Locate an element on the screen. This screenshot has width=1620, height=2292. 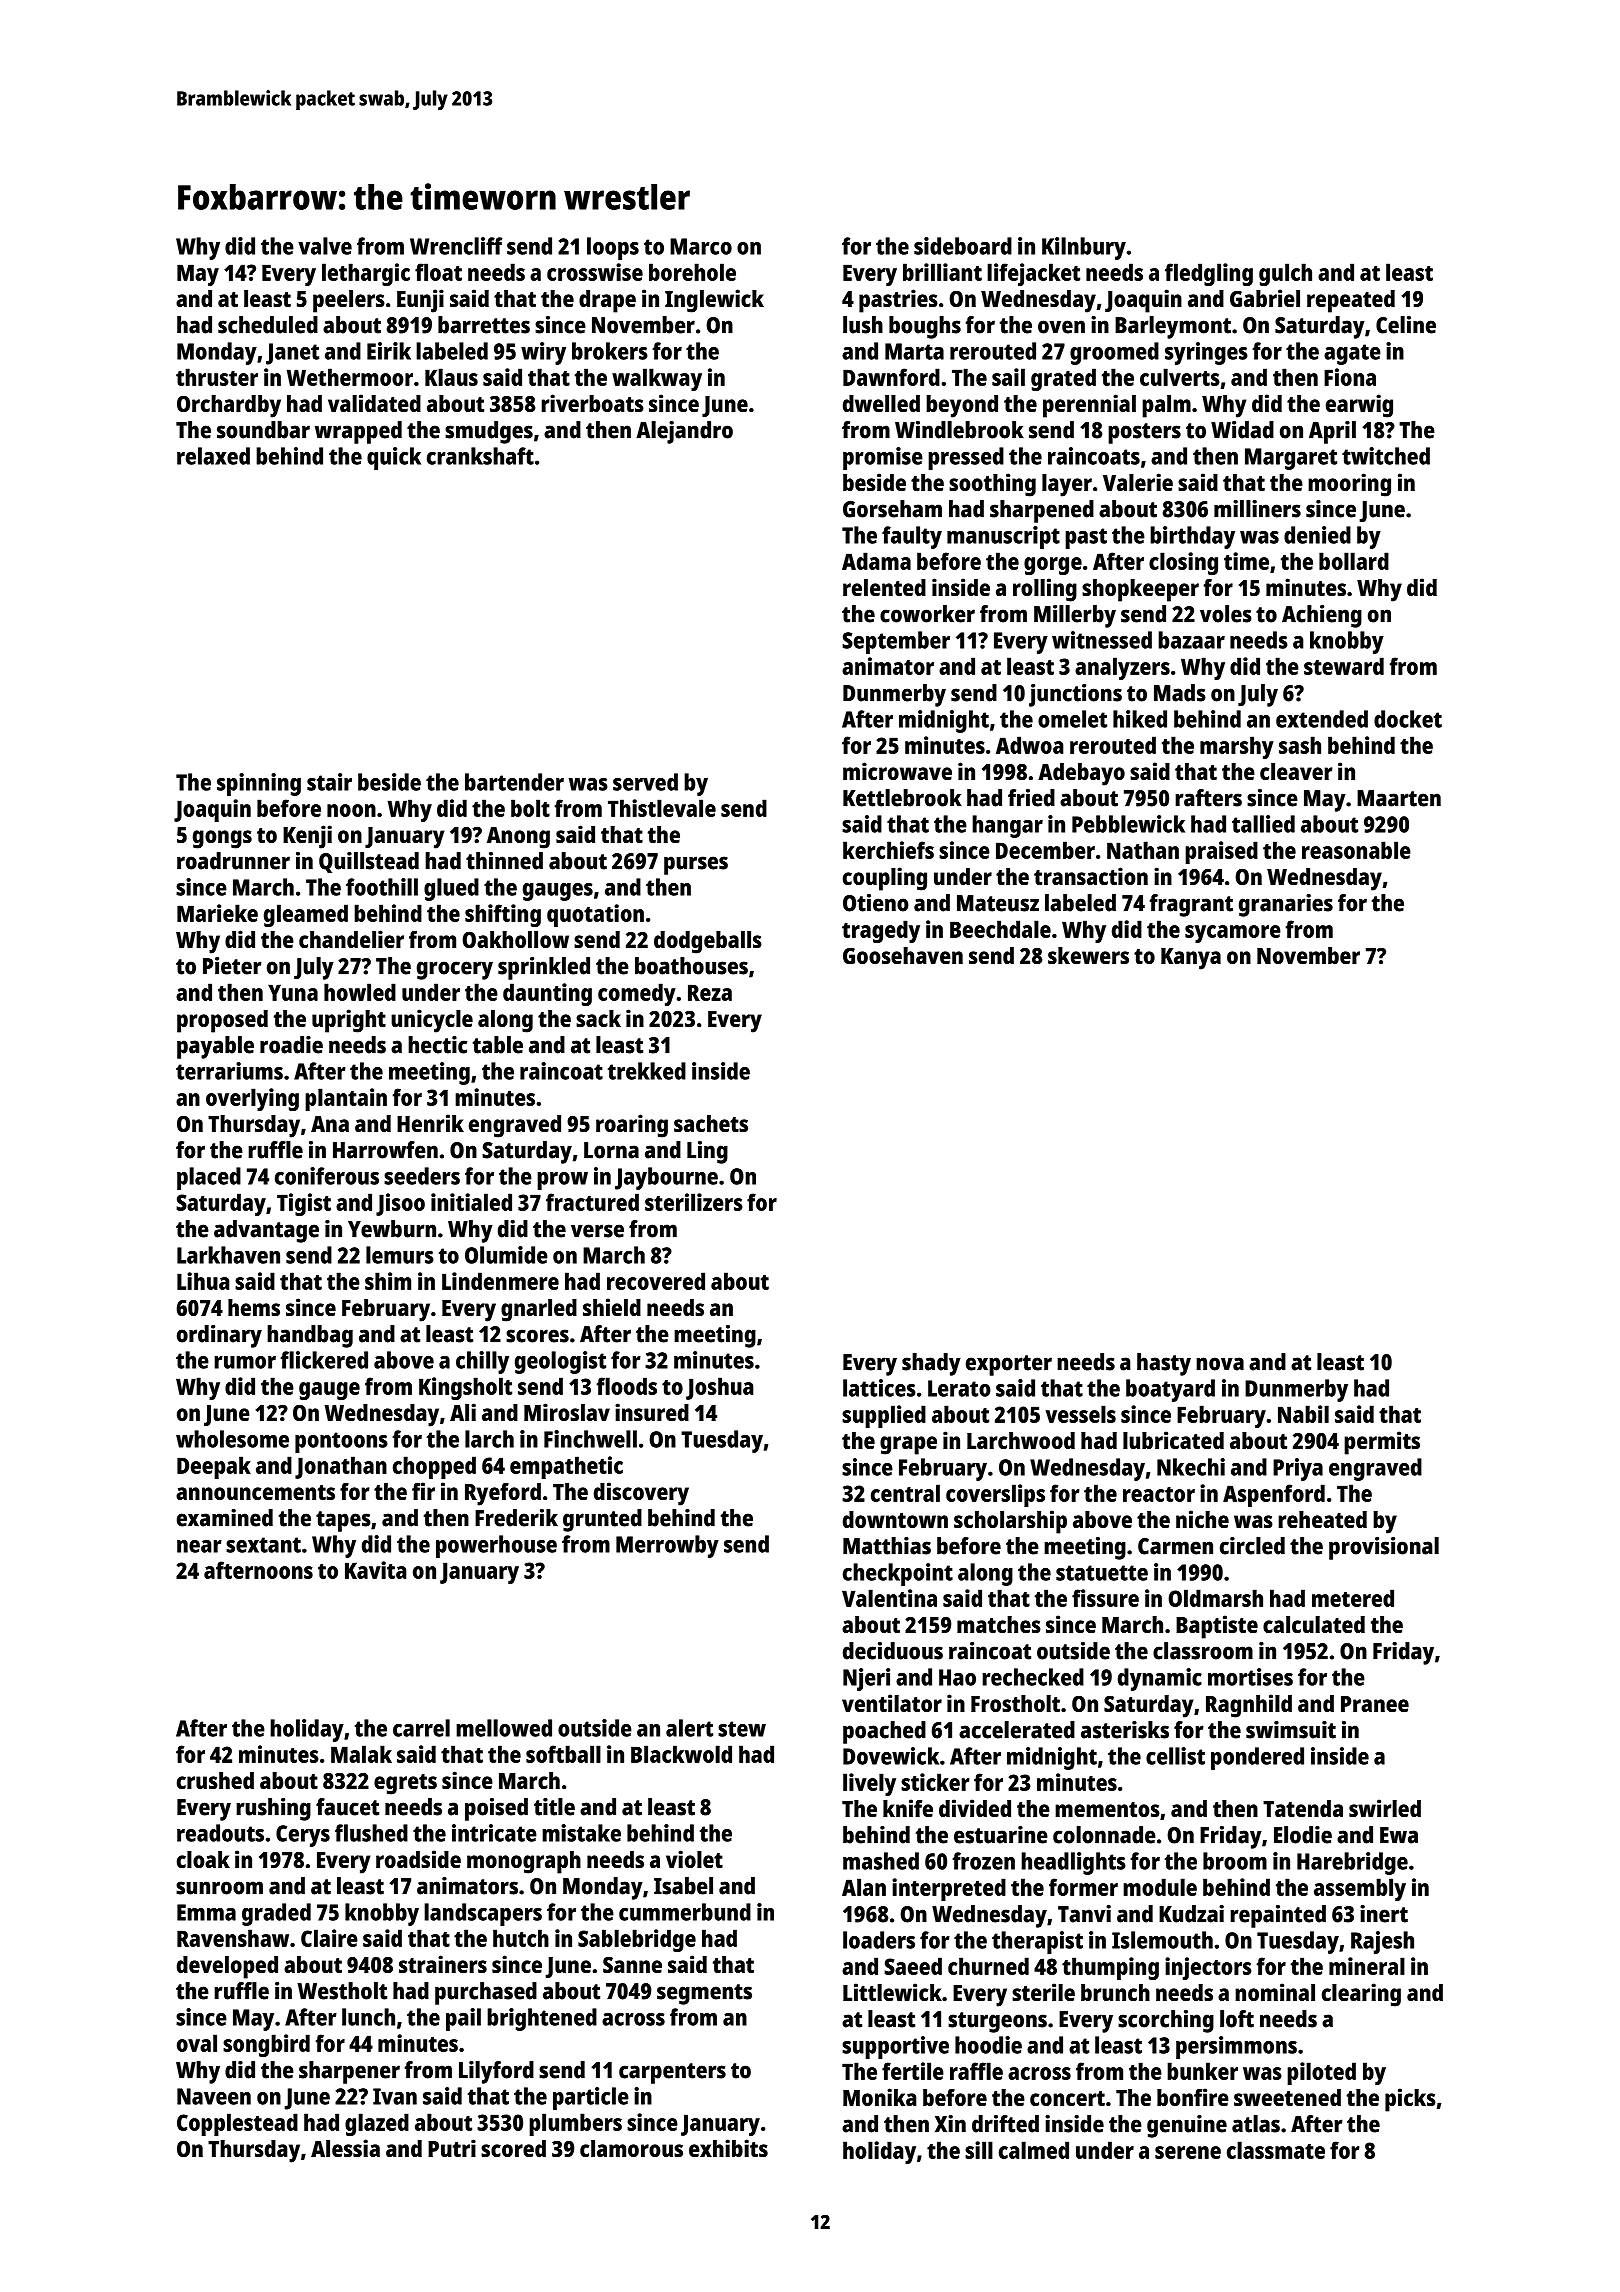
Alessia is located at coordinates (345, 2148).
